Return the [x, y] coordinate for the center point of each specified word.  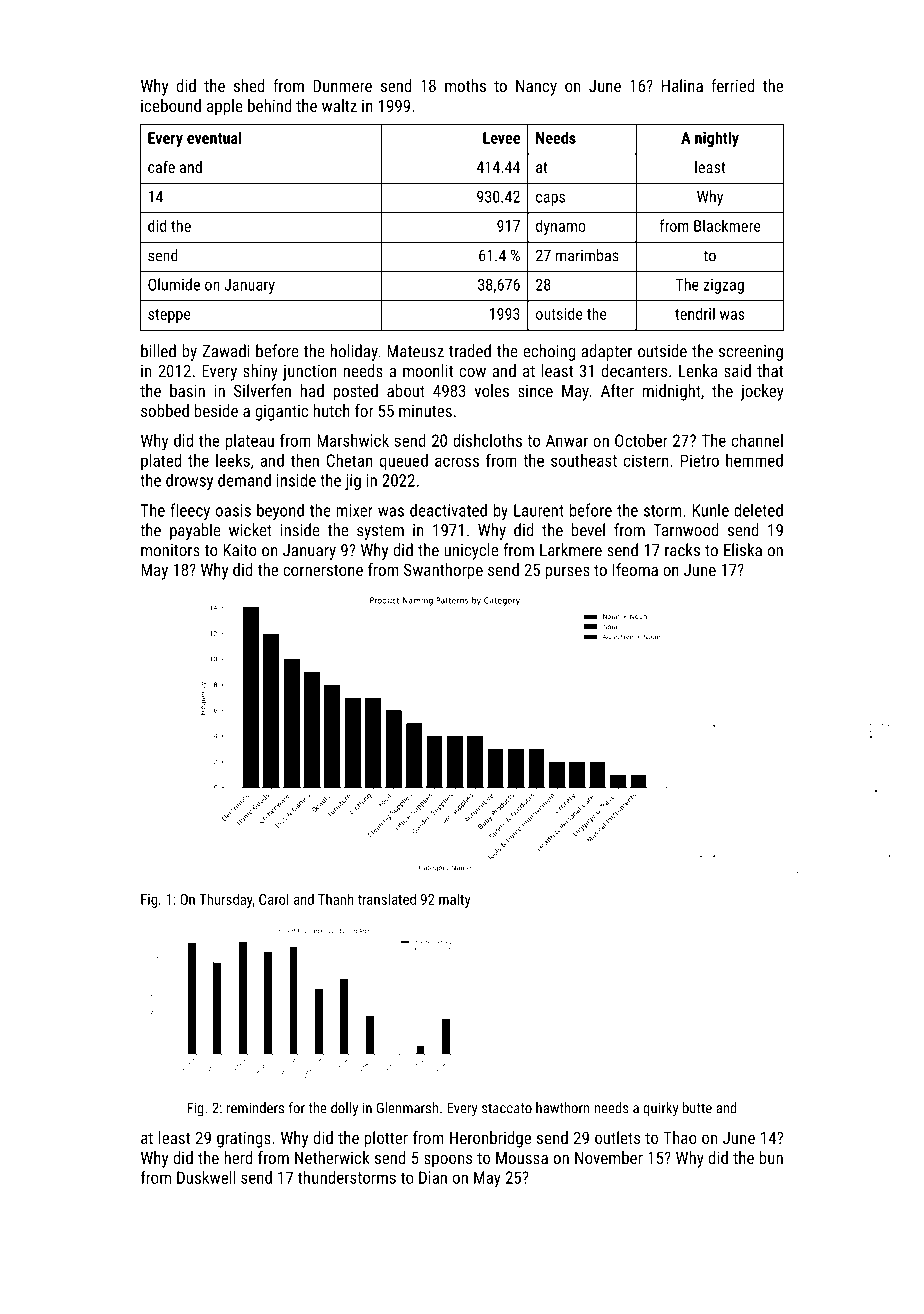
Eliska [743, 550]
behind [270, 105]
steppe [169, 316]
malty [454, 900]
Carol [274, 899]
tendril [695, 313]
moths [465, 85]
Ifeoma [635, 569]
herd [238, 1157]
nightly [717, 139]
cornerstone [323, 570]
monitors [170, 550]
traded [470, 351]
